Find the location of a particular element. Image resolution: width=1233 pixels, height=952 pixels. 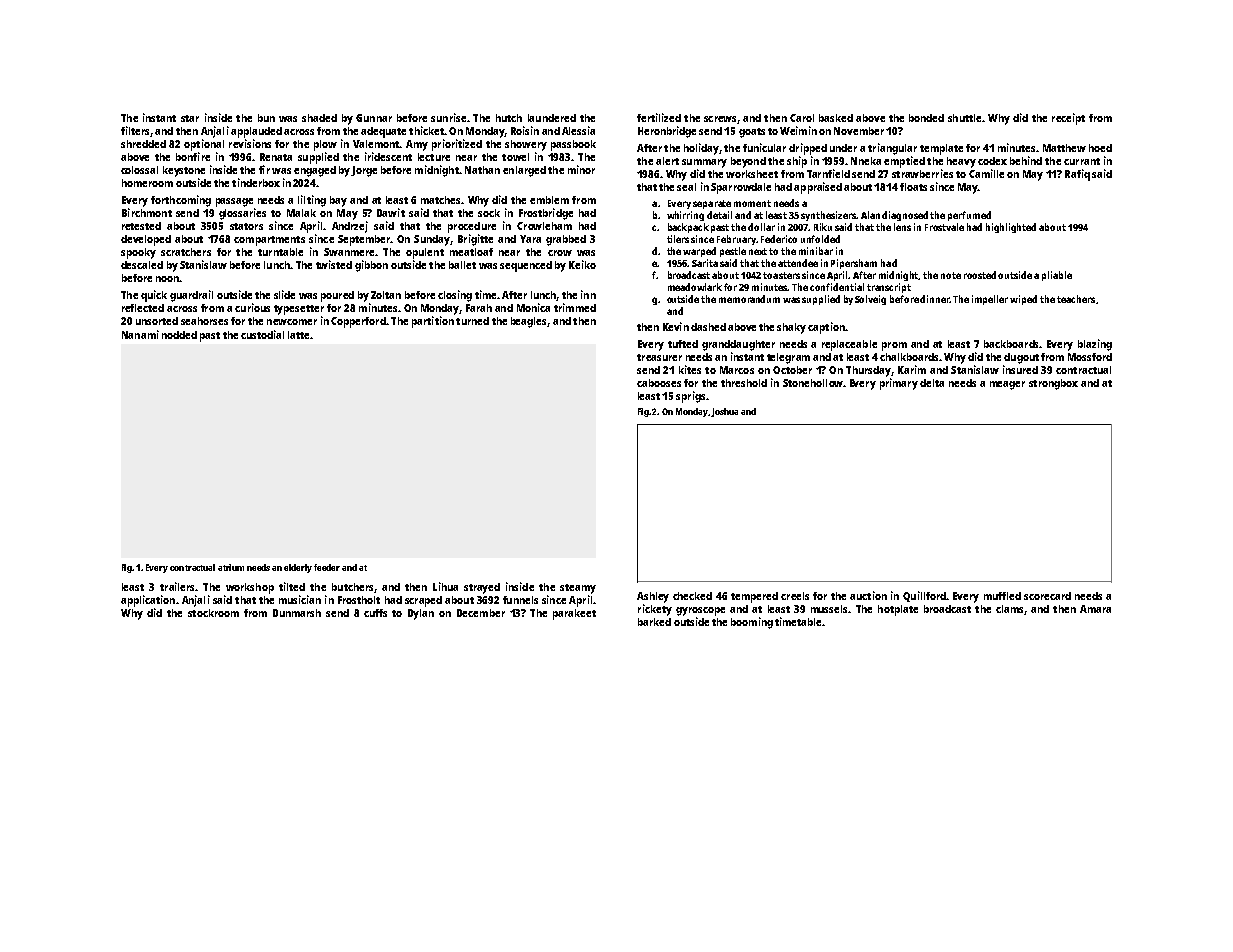

Swanmere is located at coordinates (349, 252).
